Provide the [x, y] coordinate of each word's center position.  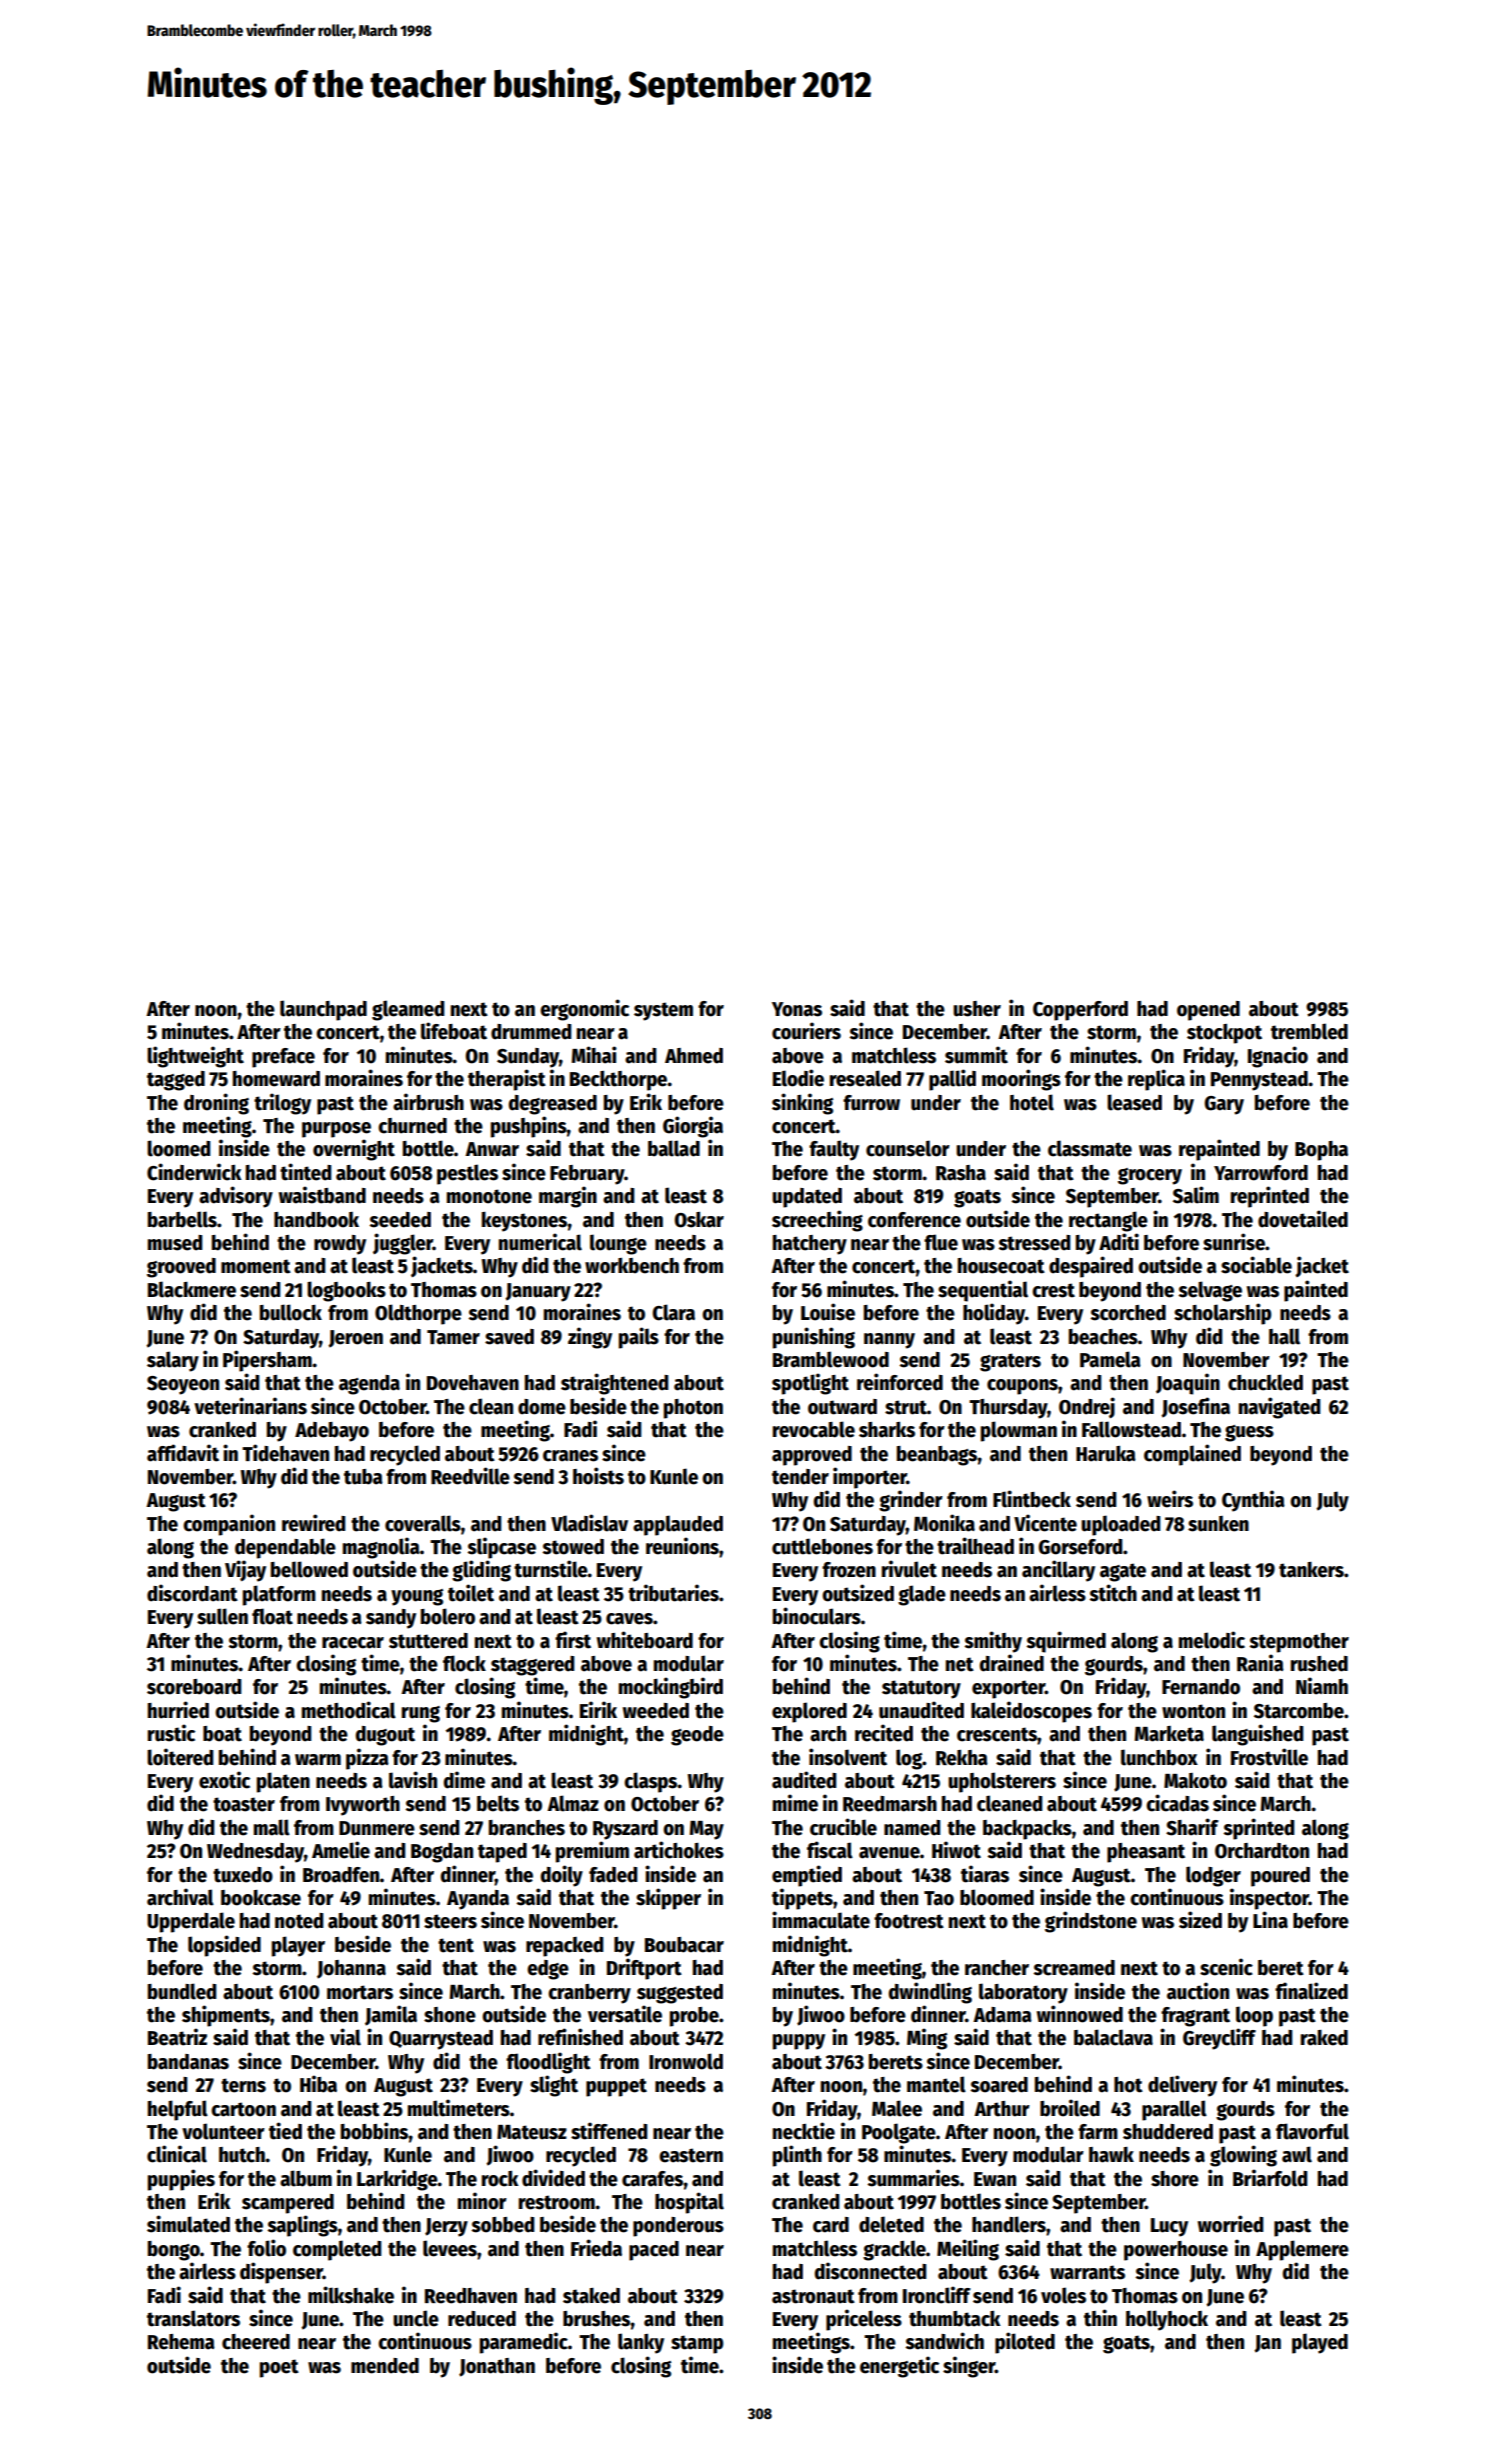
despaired [1091, 1267]
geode [697, 1736]
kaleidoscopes [1031, 1712]
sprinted [1258, 1829]
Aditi [1119, 1242]
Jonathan [497, 2367]
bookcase [261, 1898]
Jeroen [355, 1339]
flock [464, 1663]
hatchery [810, 1245]
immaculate [821, 1920]
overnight [354, 1150]
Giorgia [693, 1127]
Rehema [181, 2342]
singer [969, 2367]
